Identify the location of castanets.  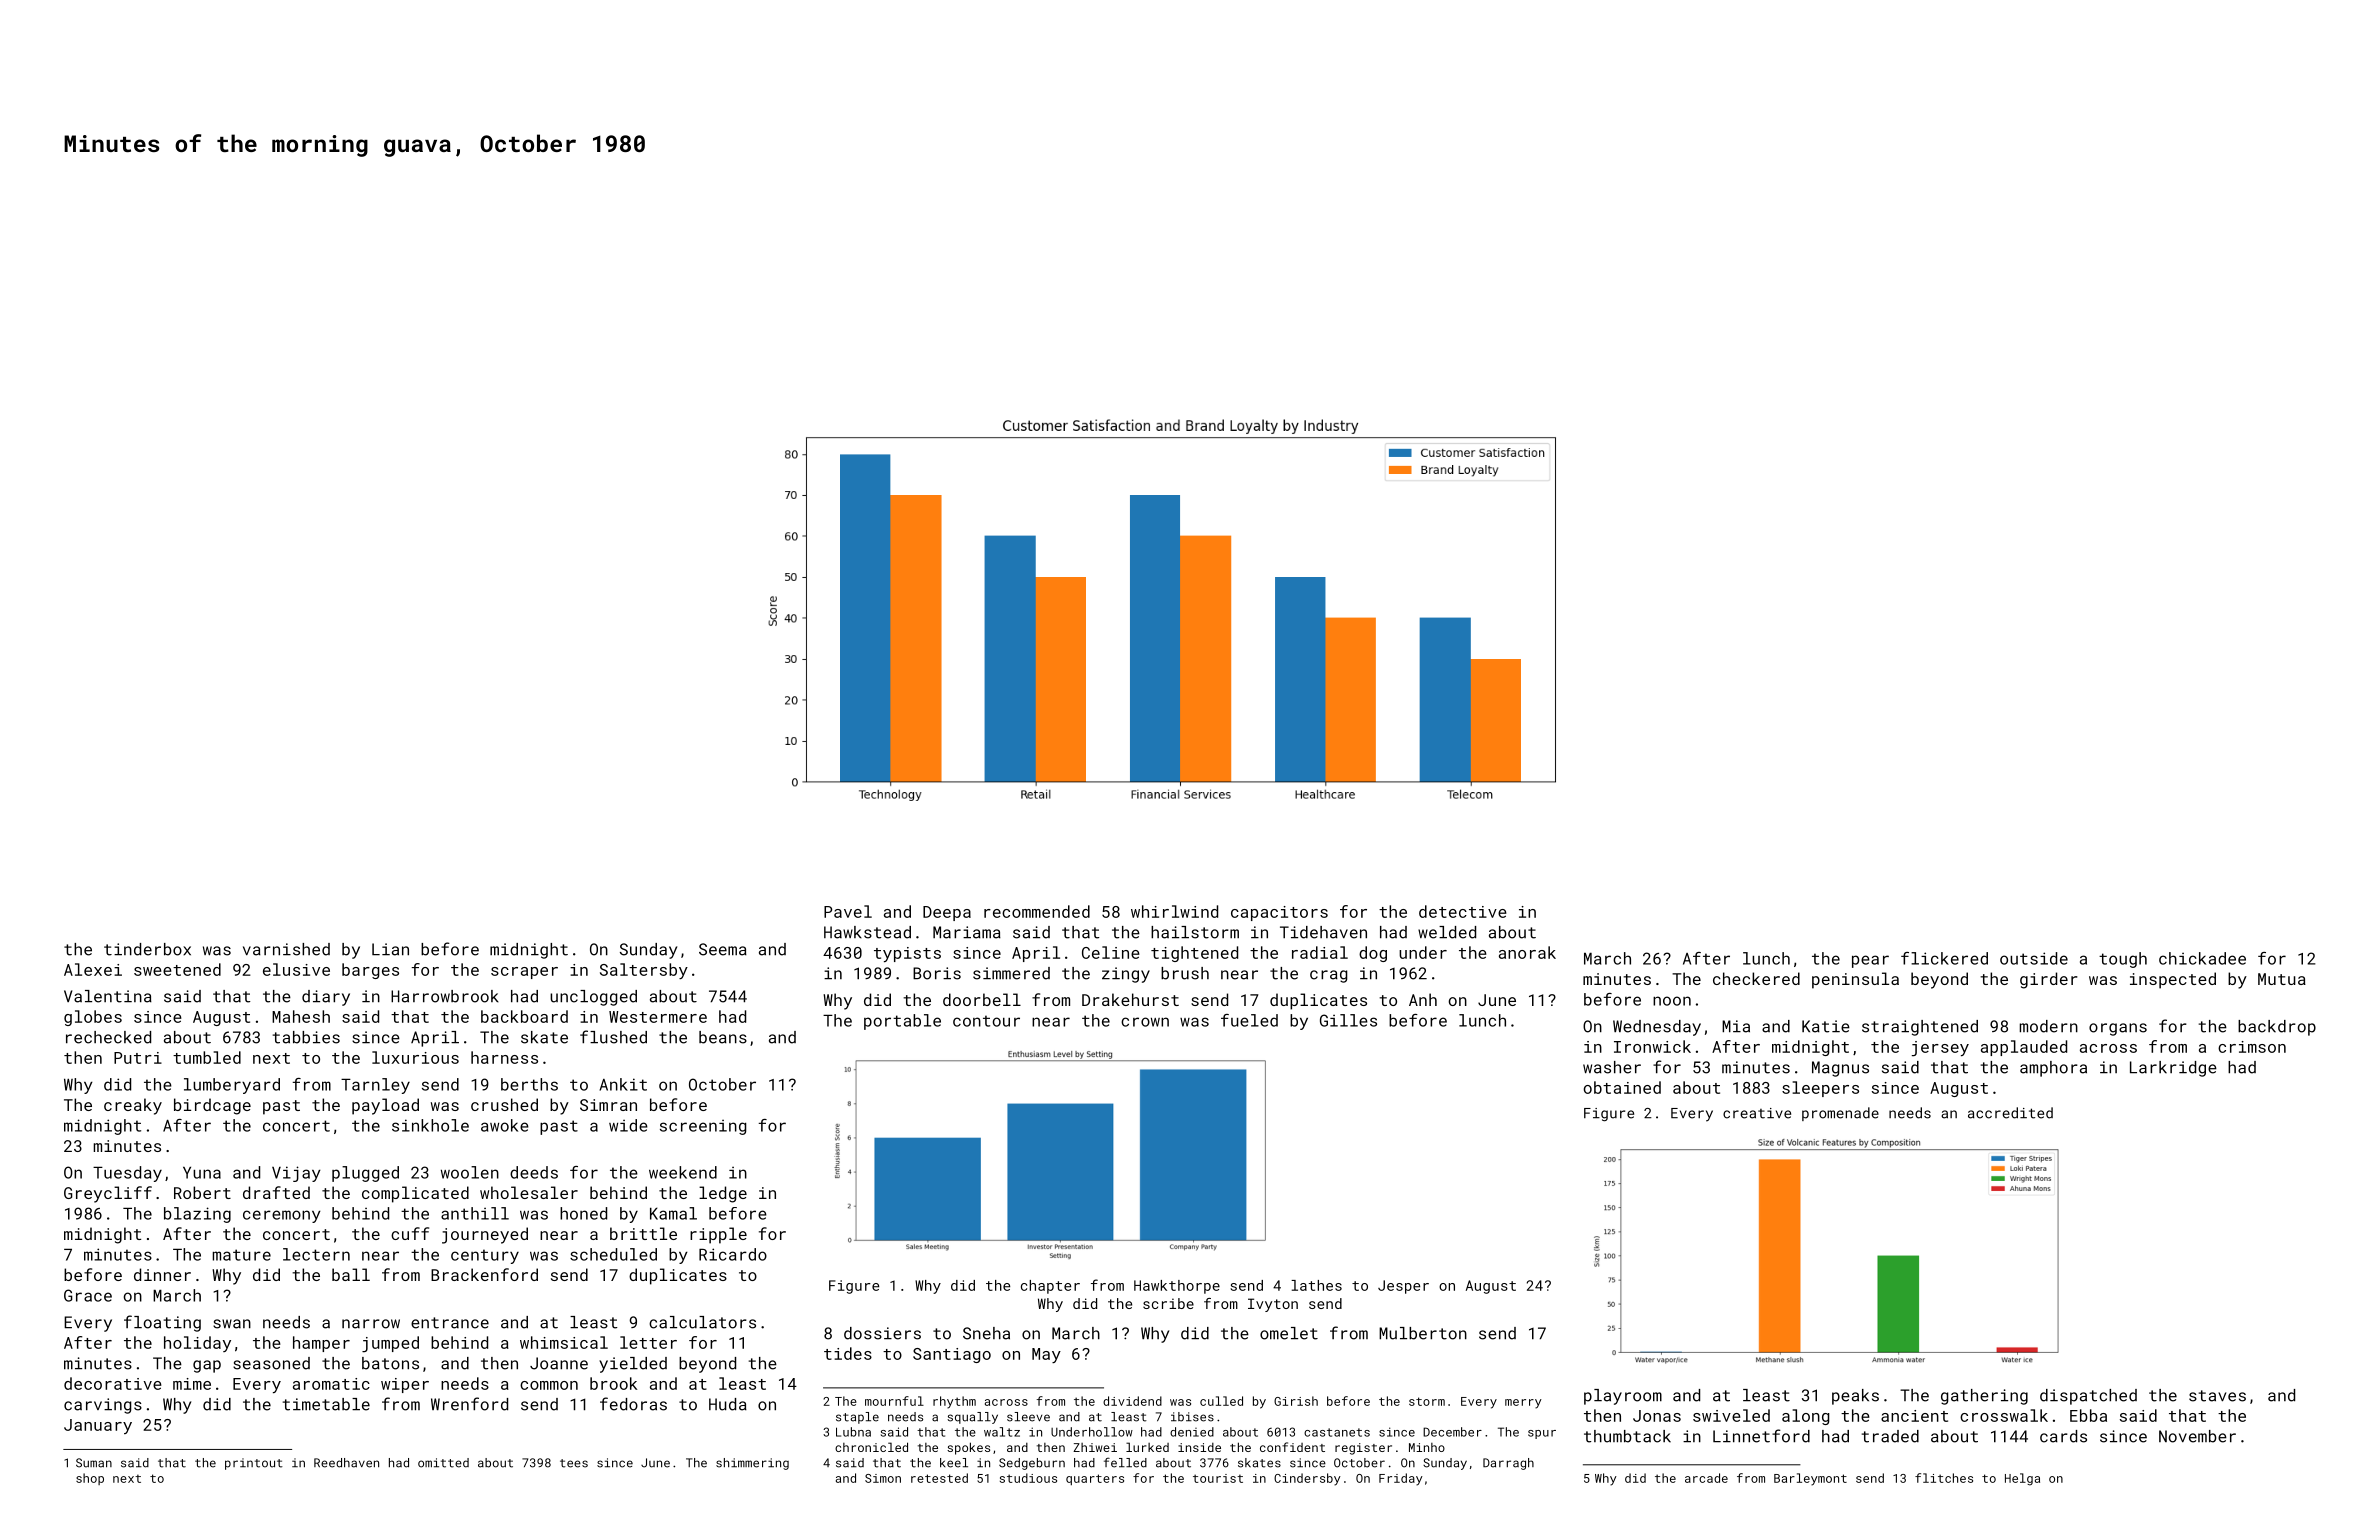
(1337, 1432).
